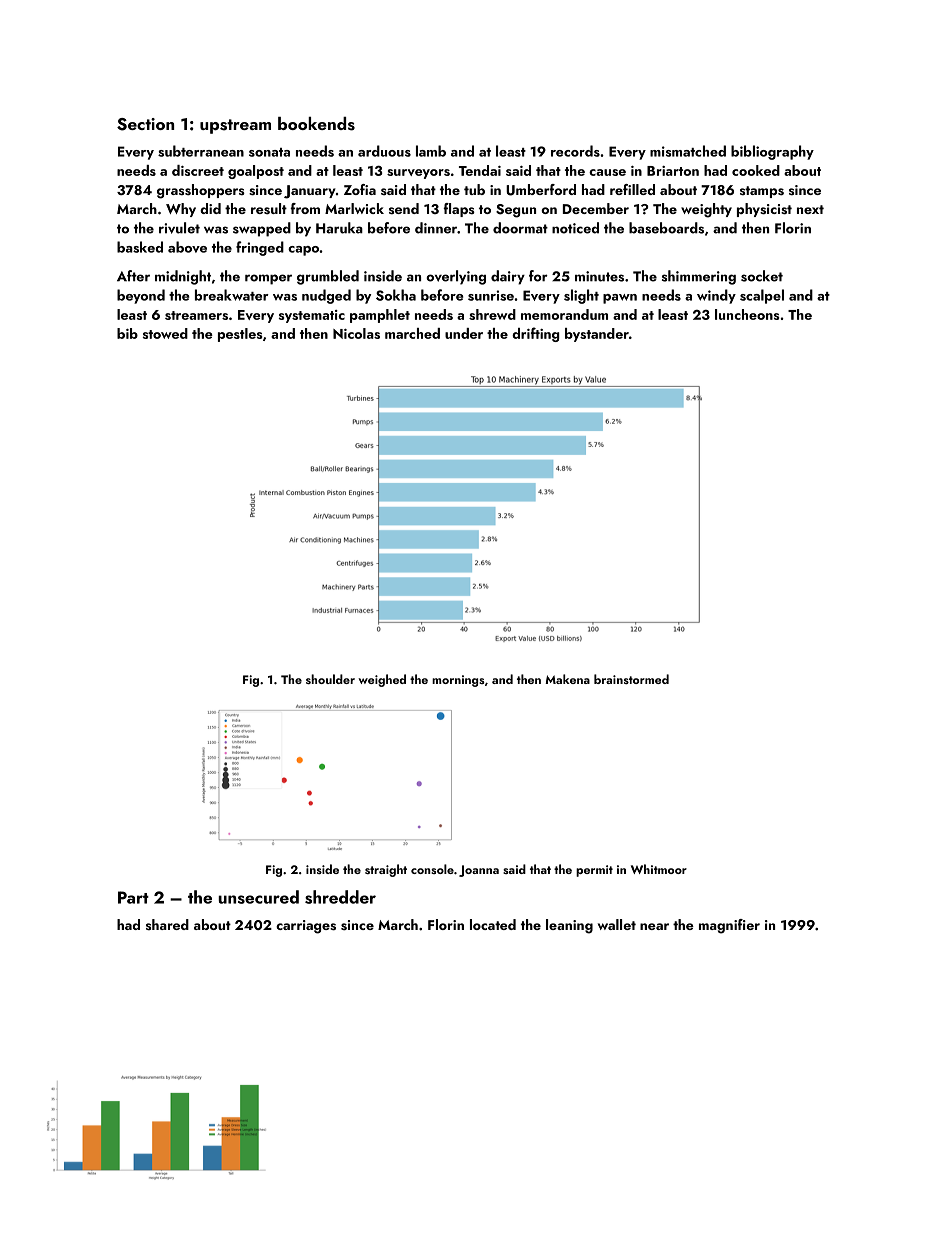 Image resolution: width=952 pixels, height=1233 pixels. I want to click on Section, so click(145, 124).
